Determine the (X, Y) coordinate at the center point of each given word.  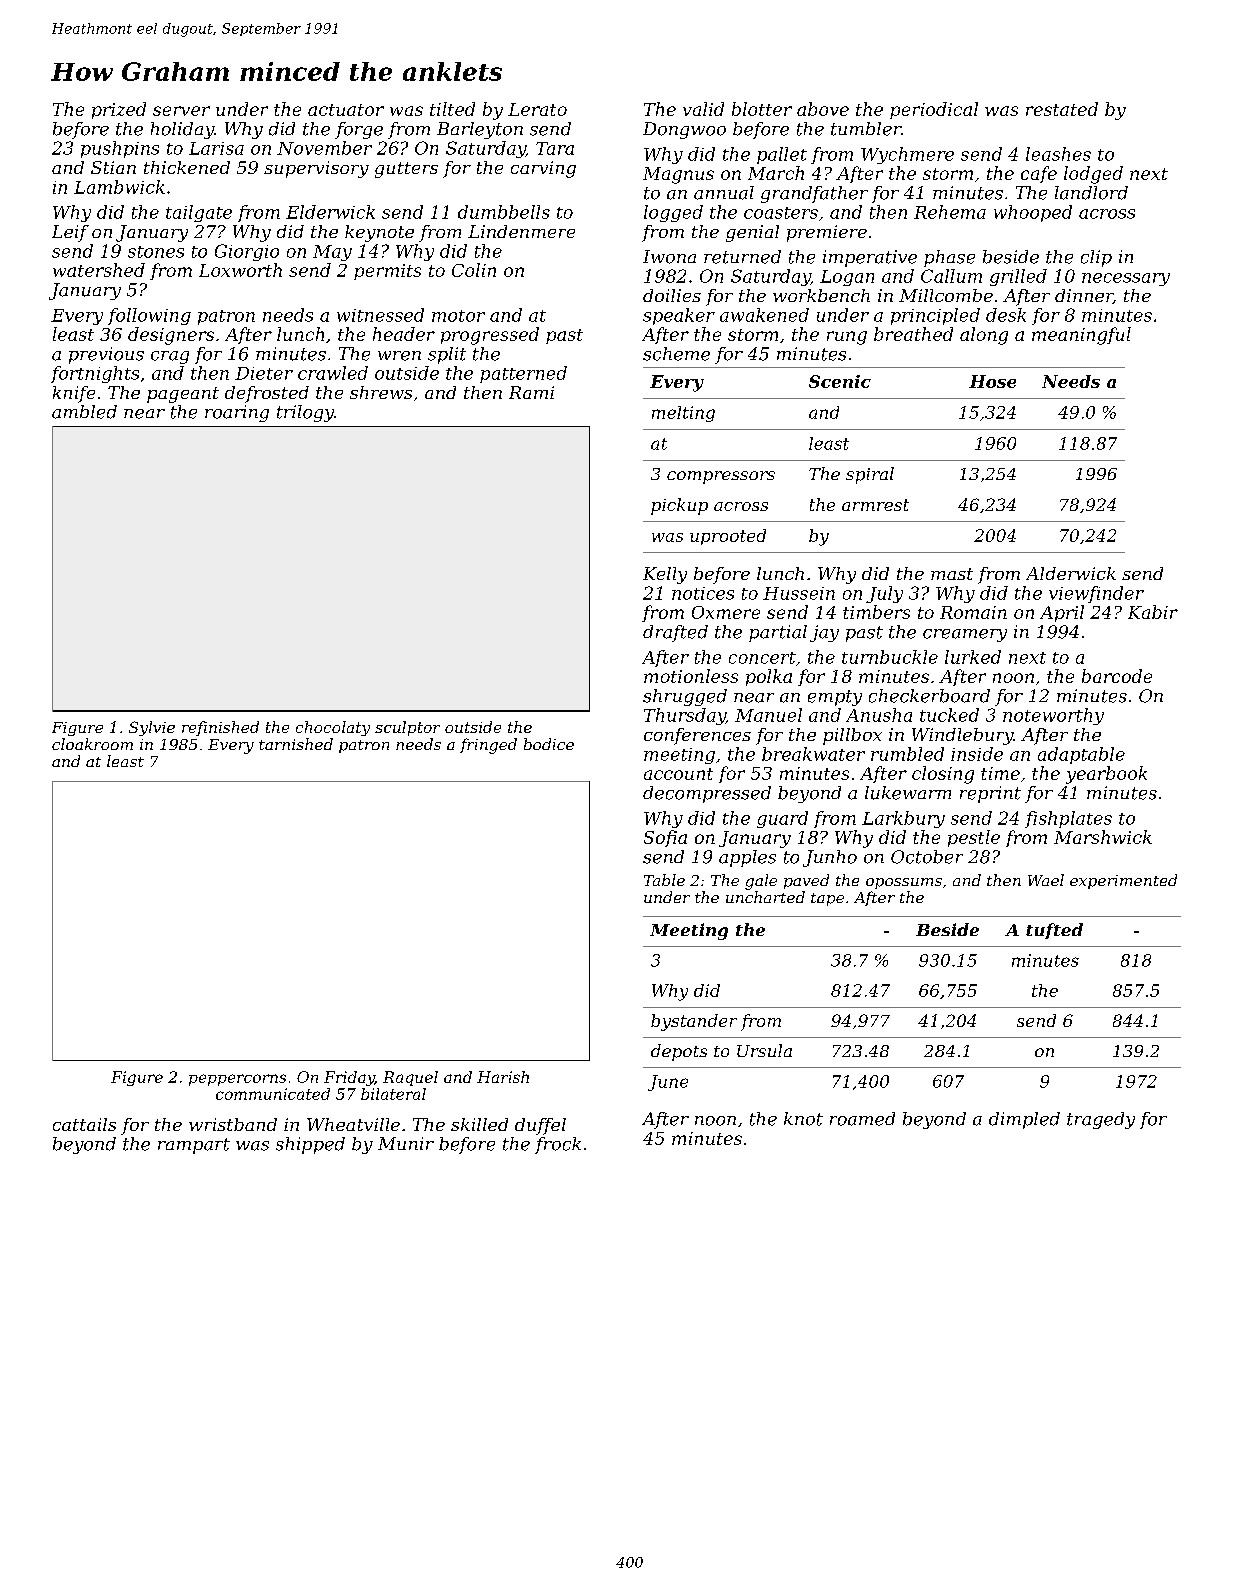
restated (1062, 109)
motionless (691, 676)
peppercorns (237, 1080)
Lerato (537, 109)
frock (558, 1145)
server (181, 111)
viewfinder (1096, 594)
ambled (84, 412)
